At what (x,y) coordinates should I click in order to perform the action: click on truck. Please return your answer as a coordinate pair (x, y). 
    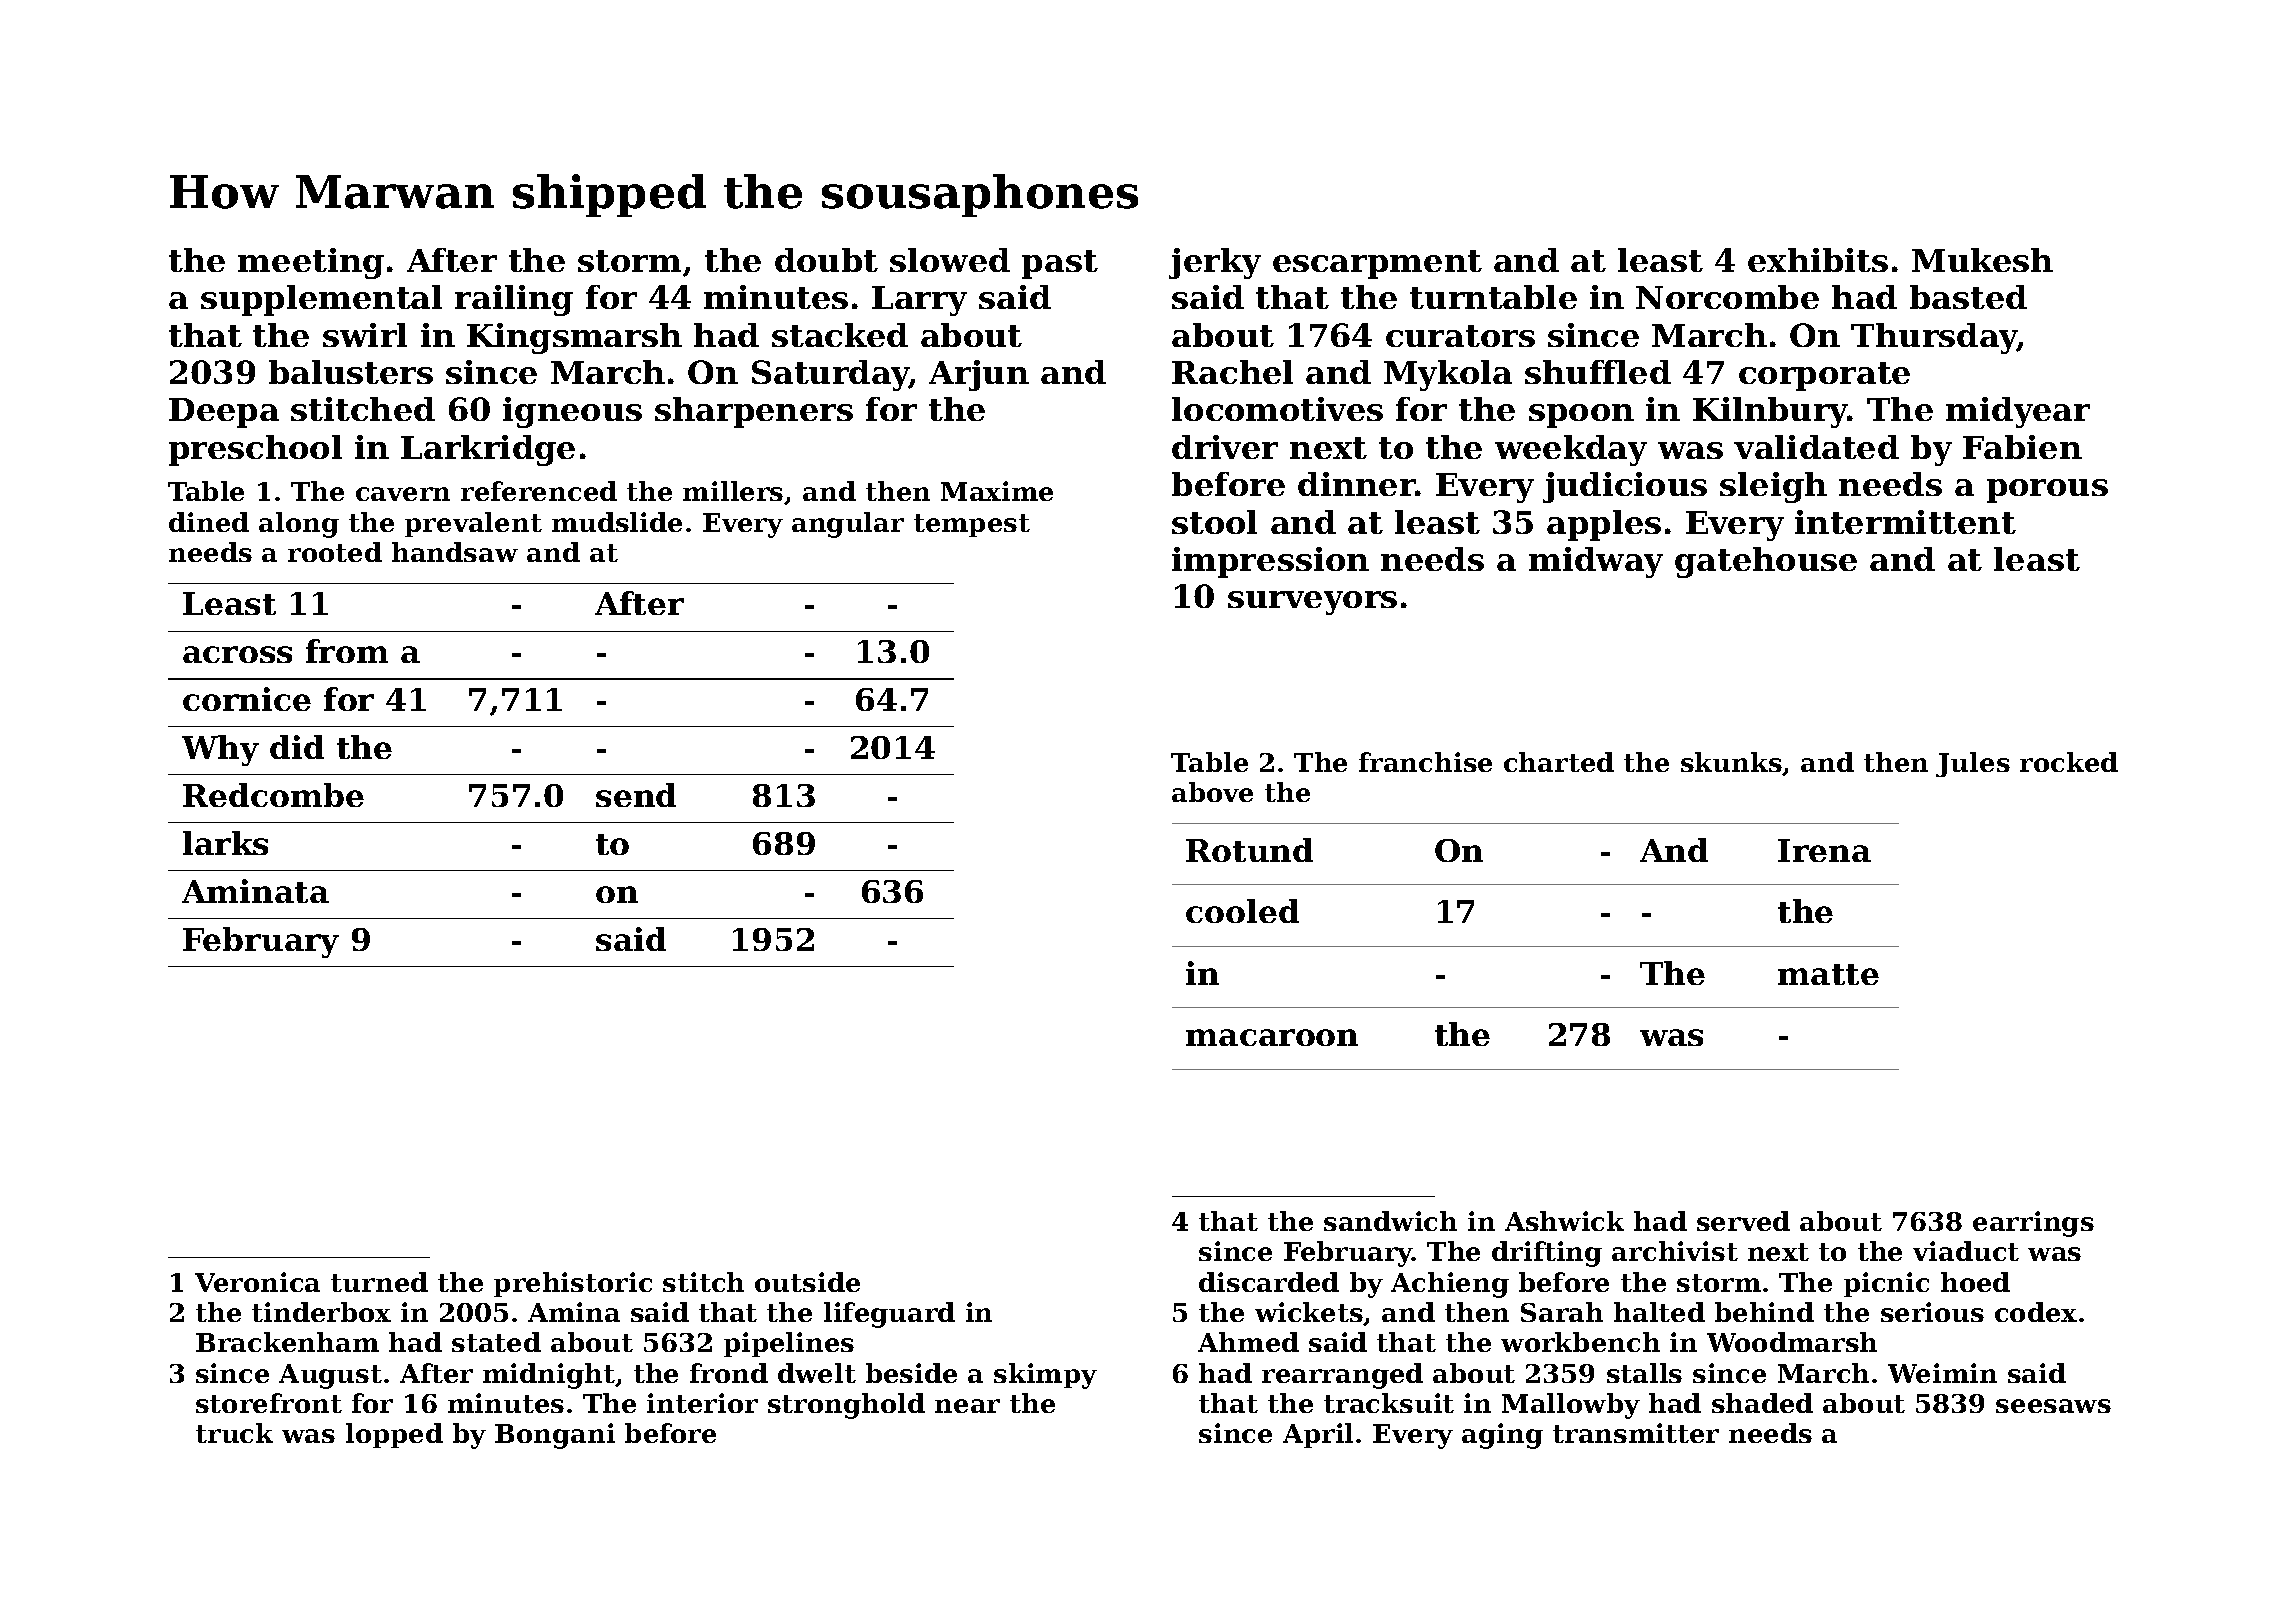
    Looking at the image, I should click on (234, 1433).
